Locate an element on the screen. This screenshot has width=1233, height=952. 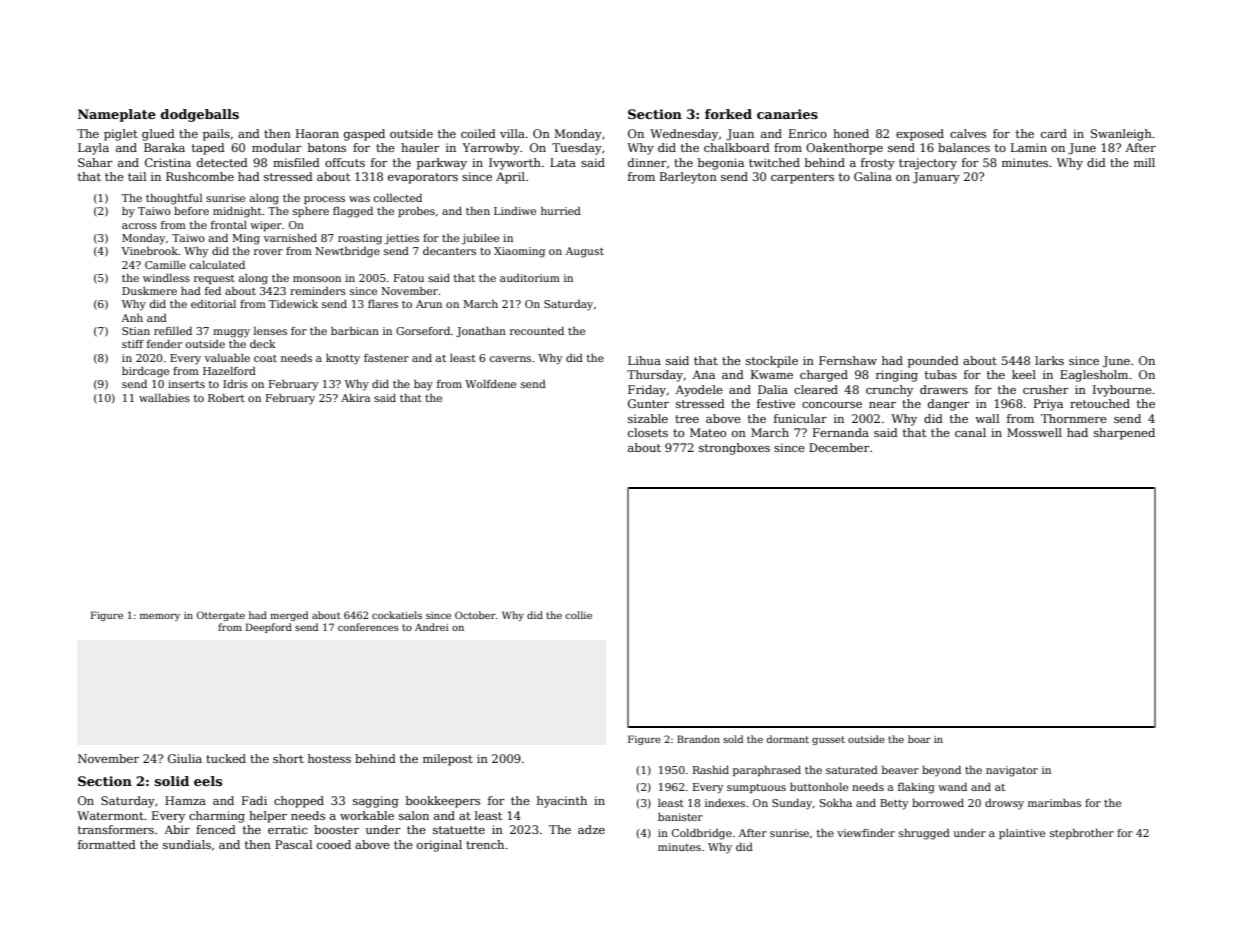
formatted is located at coordinates (107, 844).
